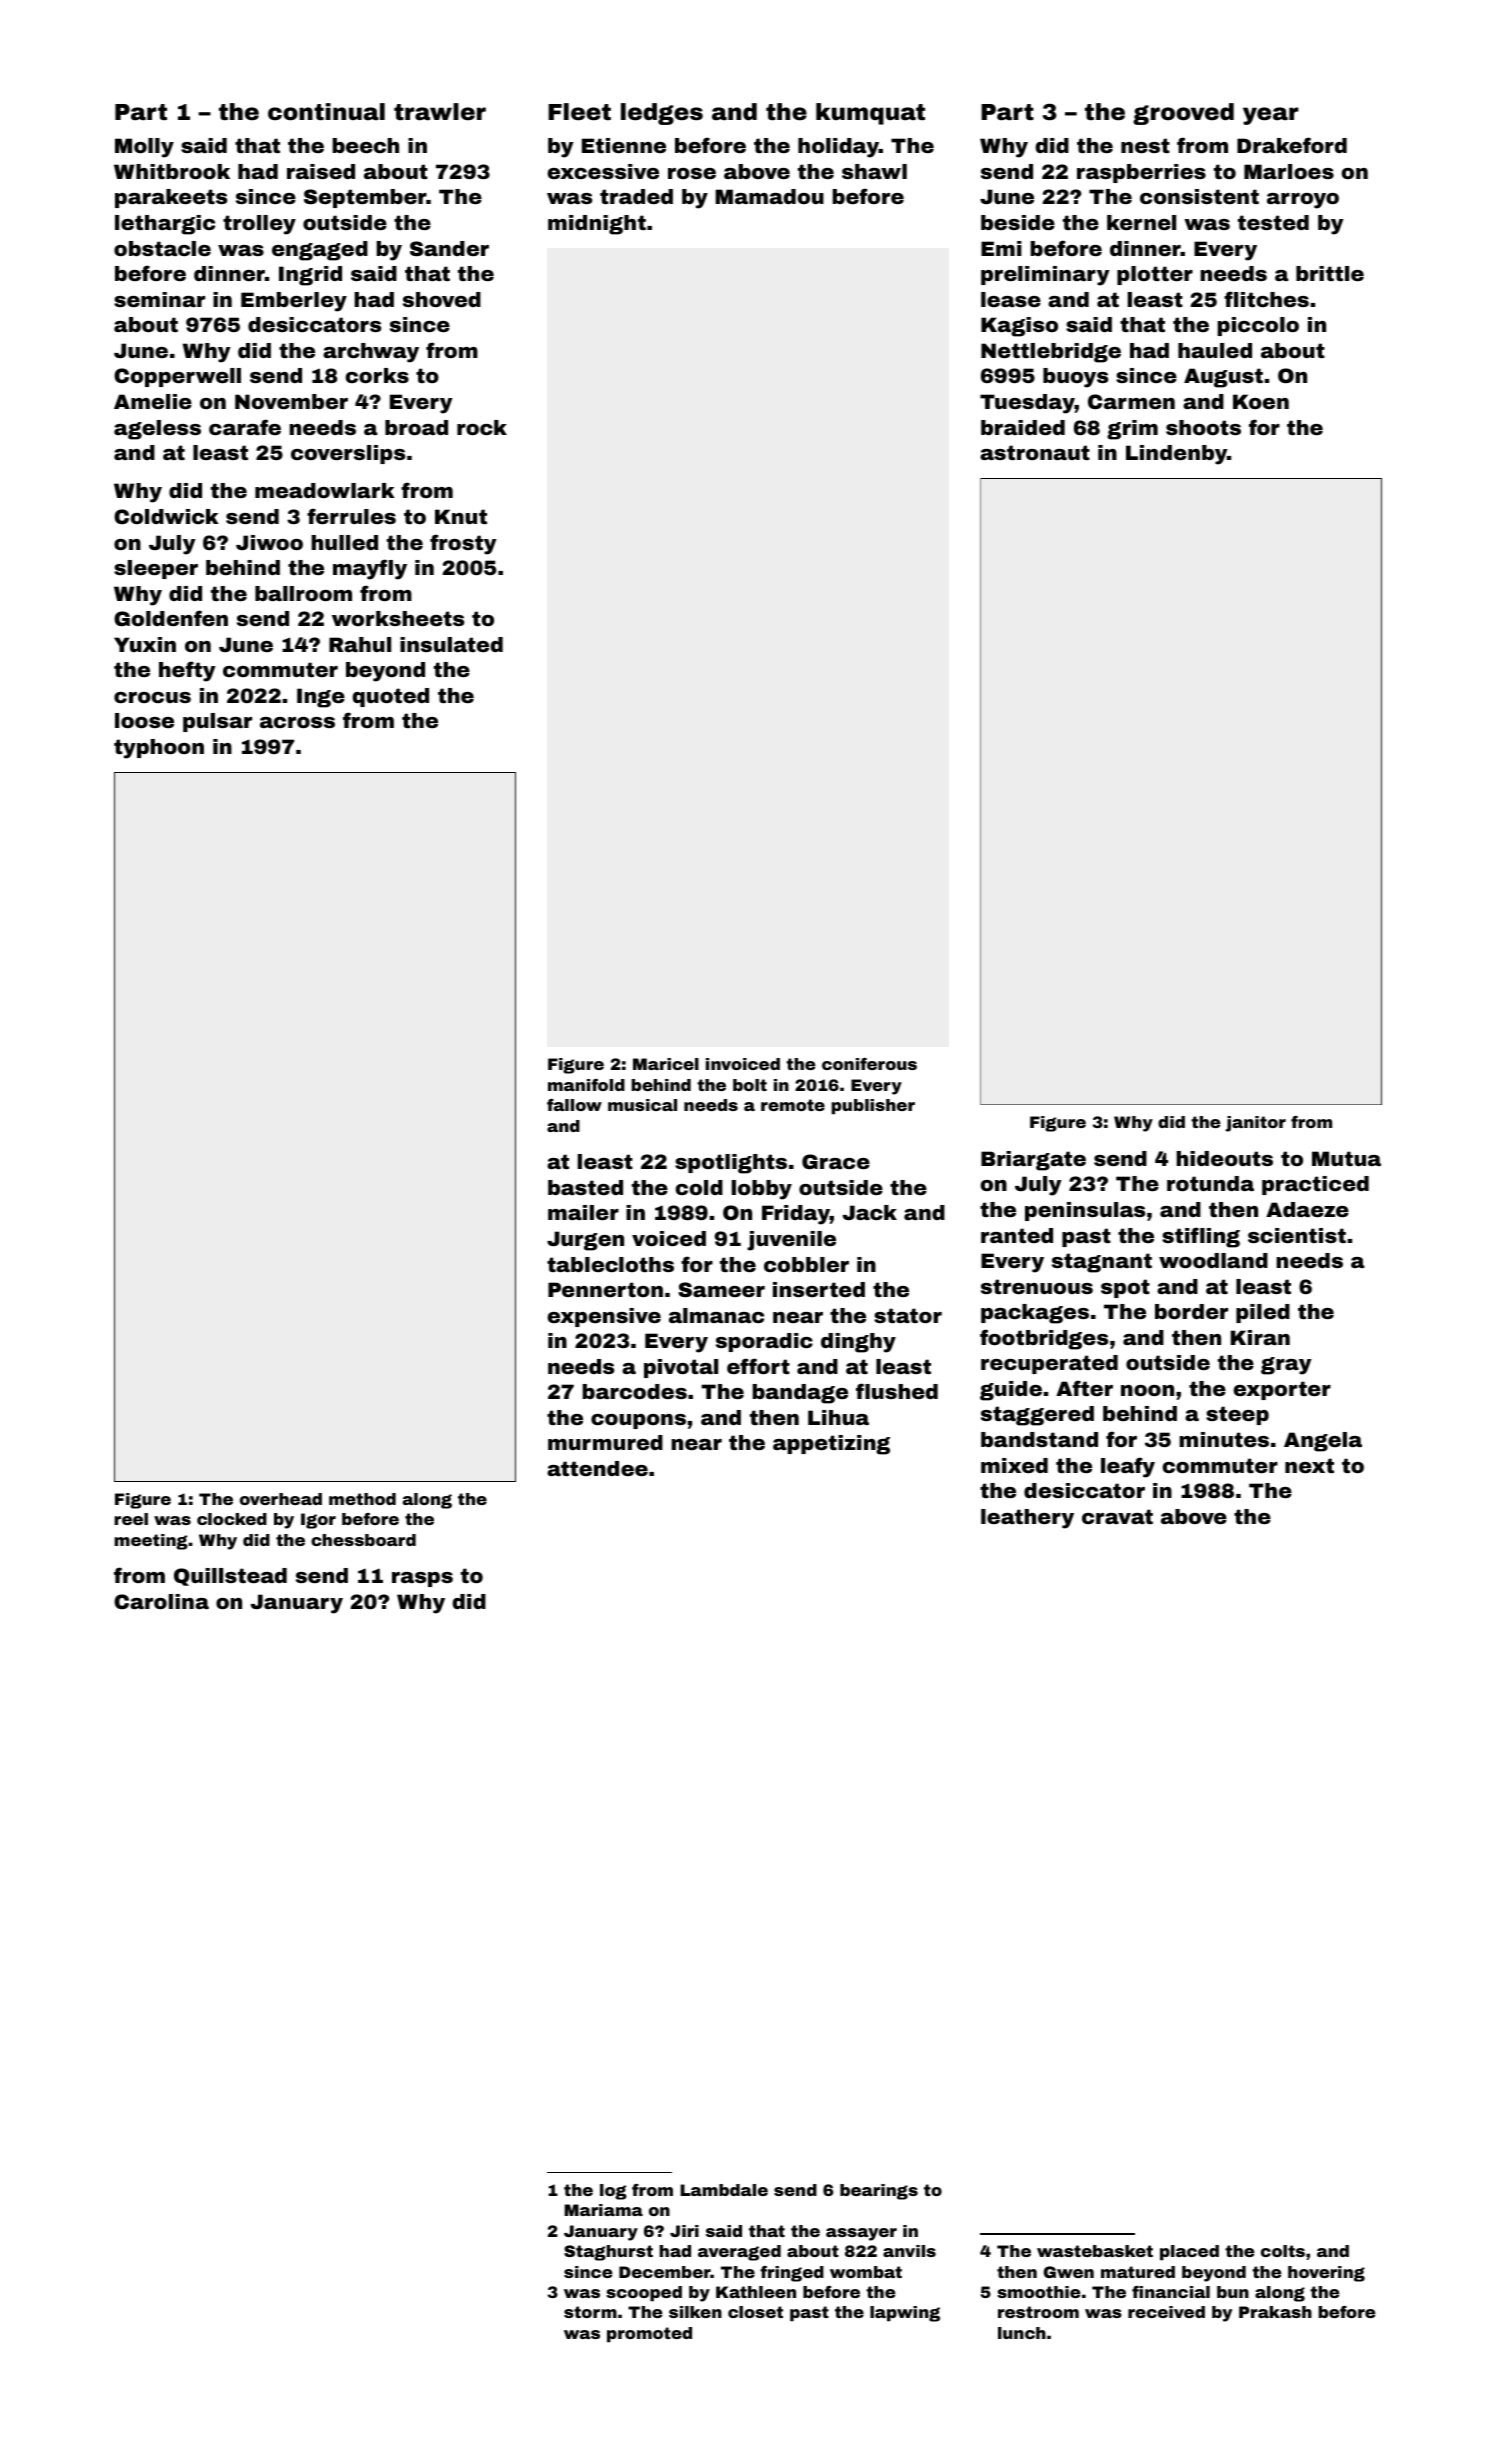 The image size is (1496, 2464). I want to click on storm, so click(590, 2312).
